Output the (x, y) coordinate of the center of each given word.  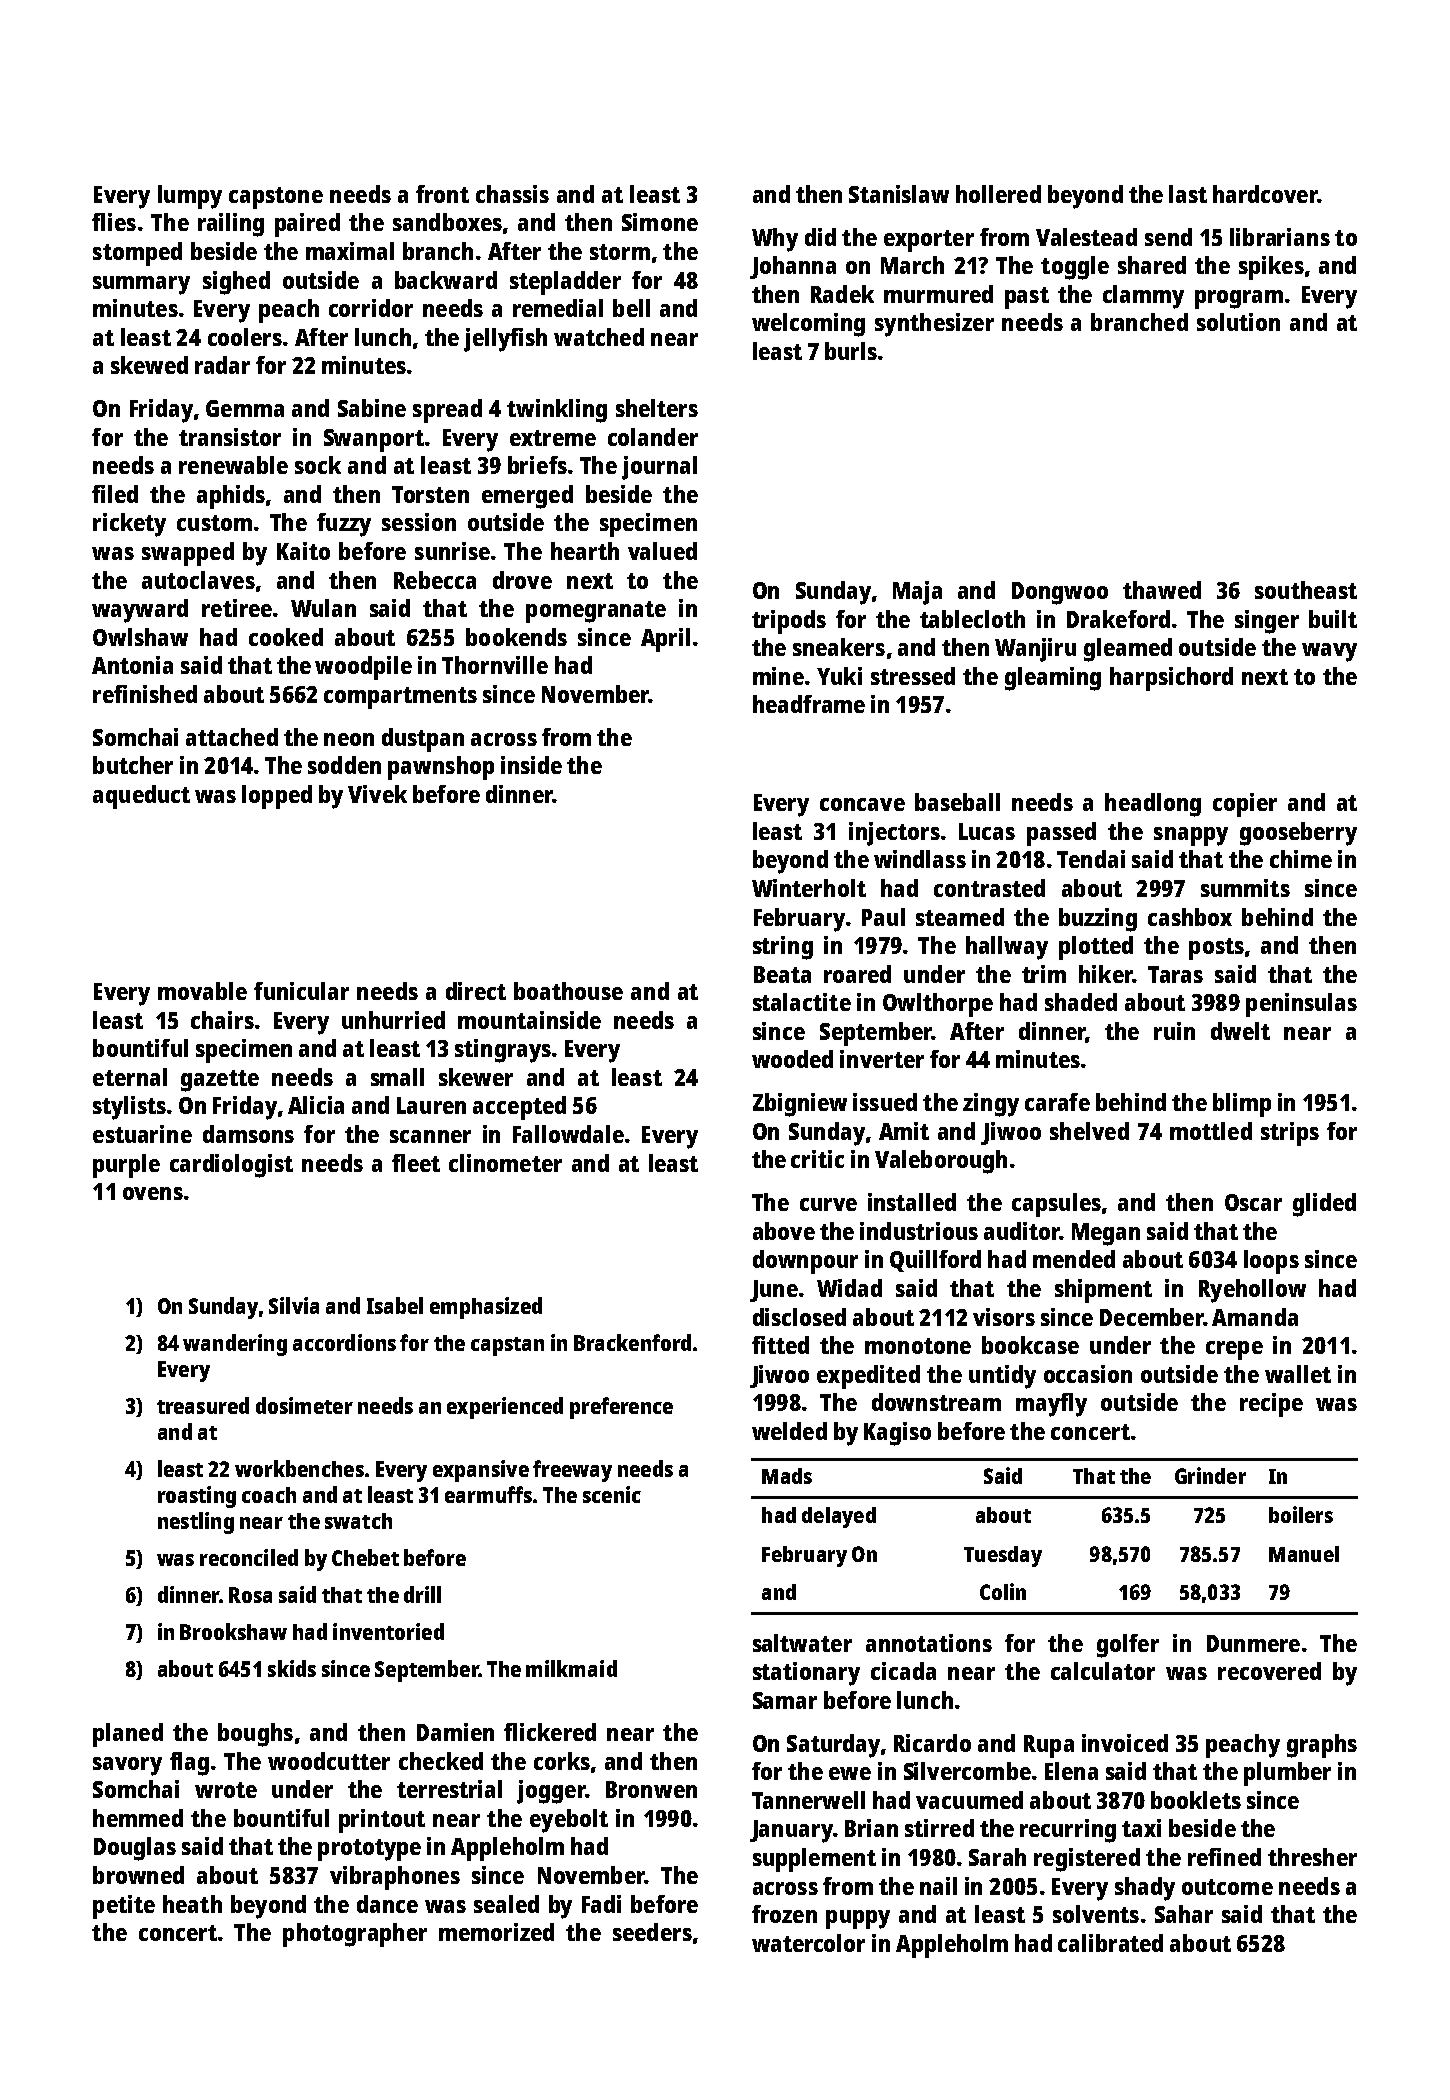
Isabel (395, 1305)
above (784, 1231)
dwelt (1240, 1031)
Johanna (793, 267)
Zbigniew (800, 1105)
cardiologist (231, 1166)
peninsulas (1301, 1005)
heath (192, 1904)
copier (1245, 805)
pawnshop (441, 768)
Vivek (377, 794)
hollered (998, 194)
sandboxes (447, 222)
